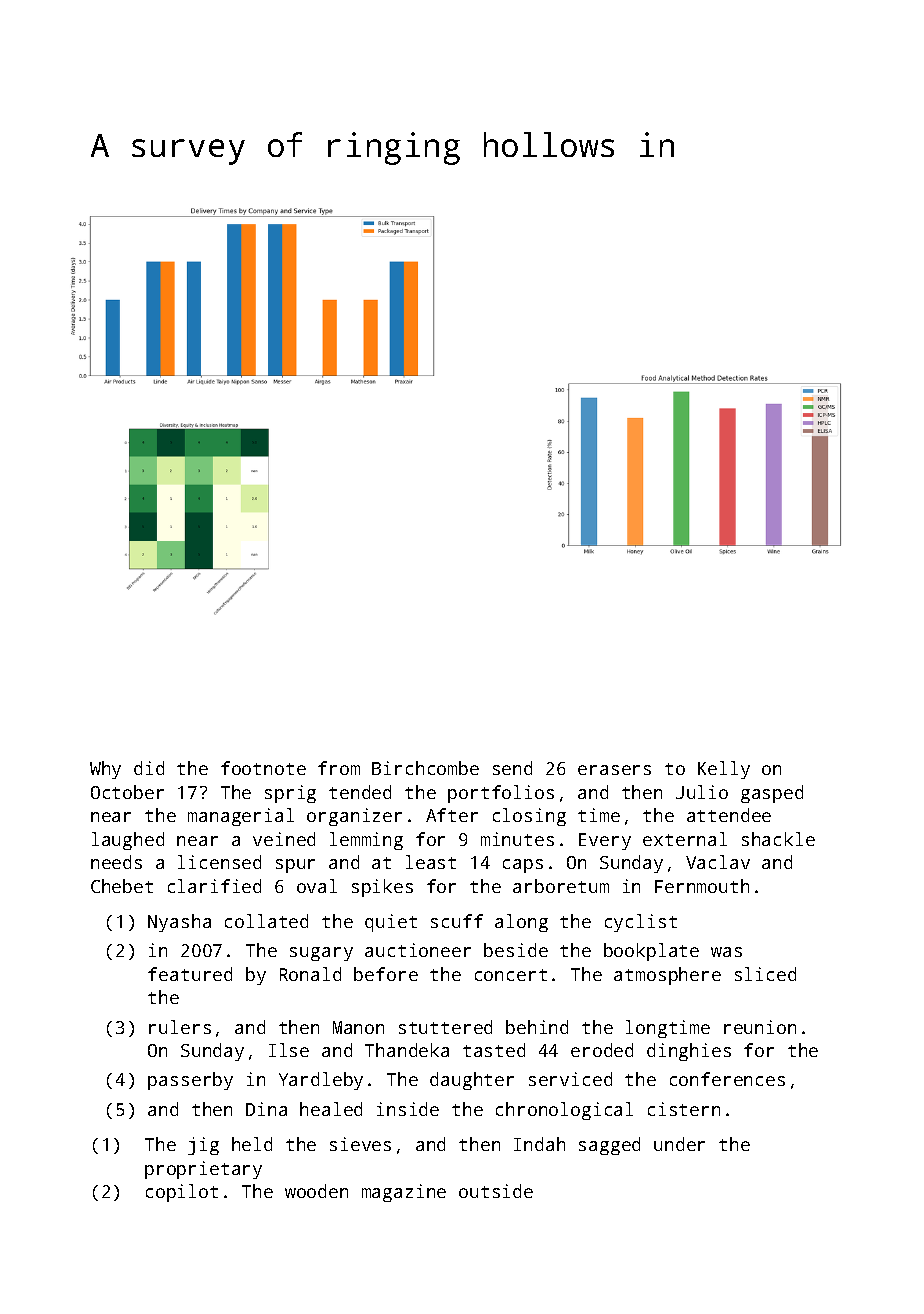  Describe the element at coordinates (516, 950) in the image. I see `beside` at that location.
